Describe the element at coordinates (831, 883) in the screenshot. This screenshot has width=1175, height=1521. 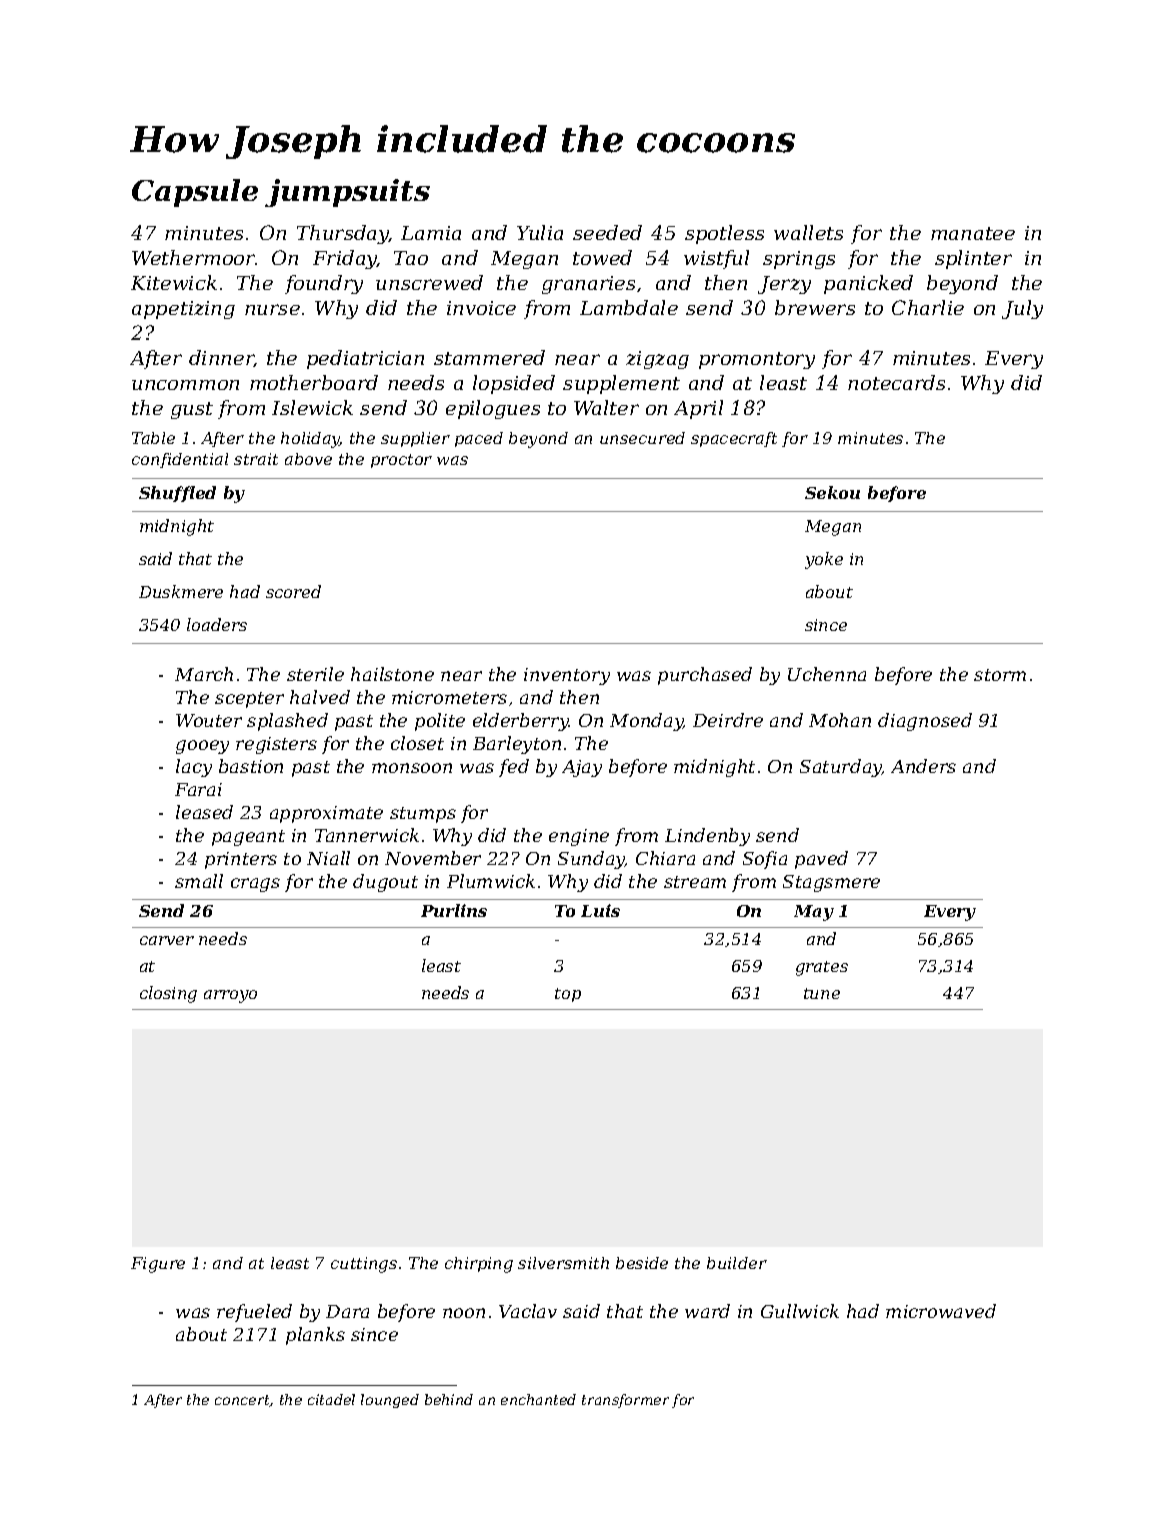
I see `Stagsmere` at that location.
